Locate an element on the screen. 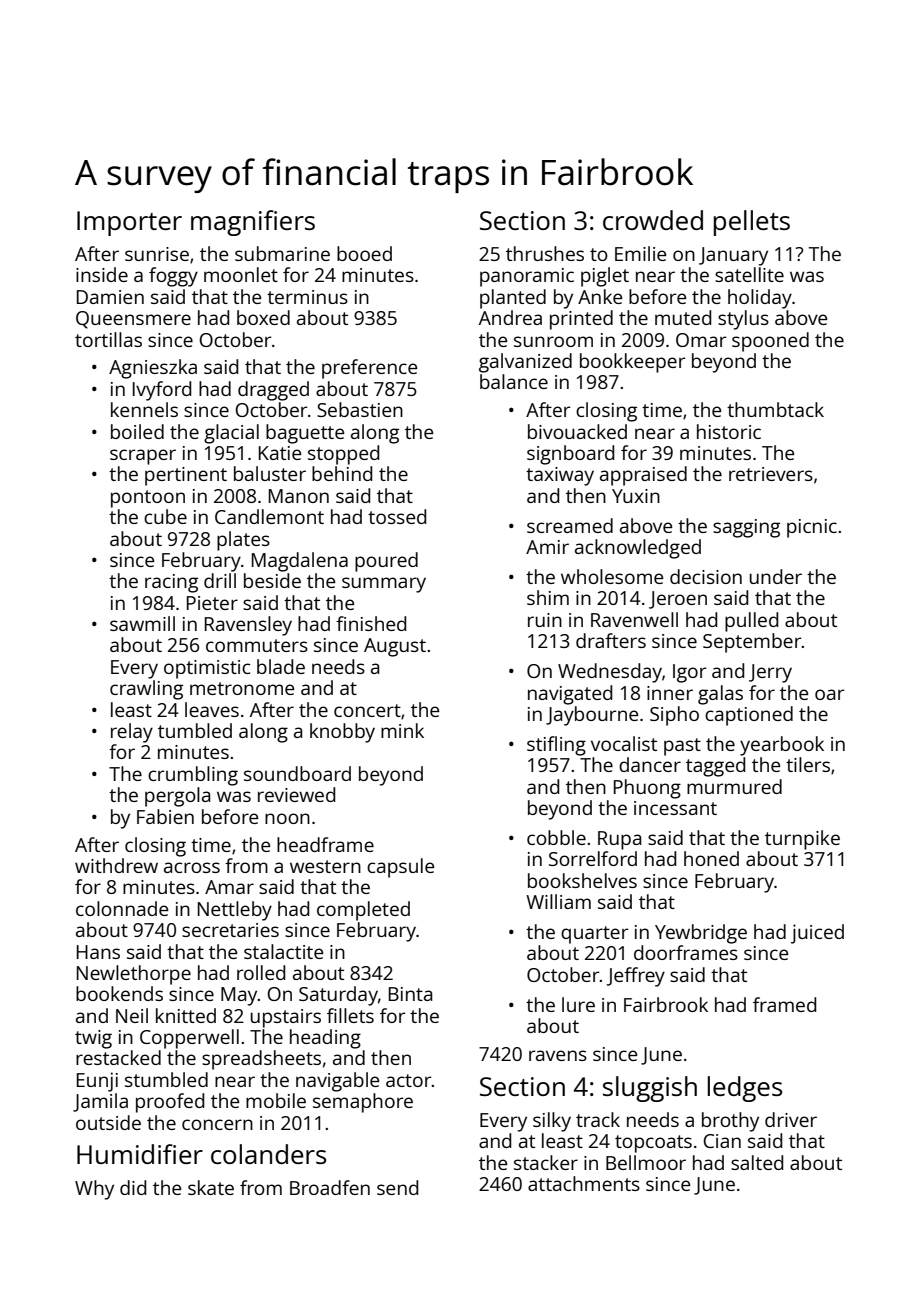  navigated is located at coordinates (570, 695).
